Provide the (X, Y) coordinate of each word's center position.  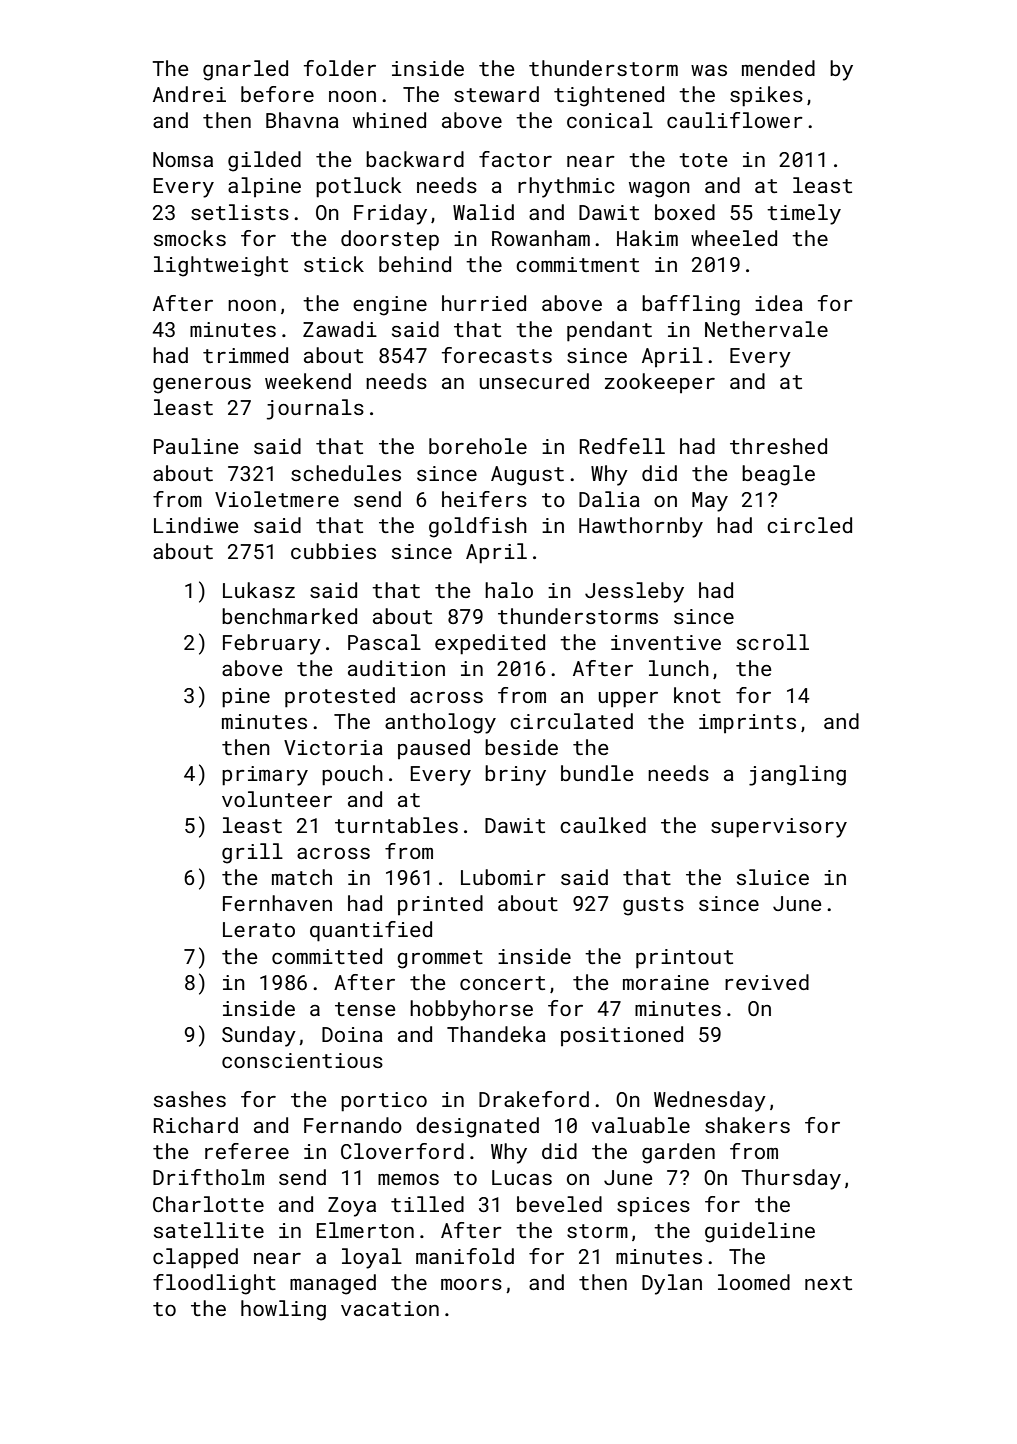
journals (315, 409)
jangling (797, 775)
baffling (691, 305)
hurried (484, 303)
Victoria (333, 747)
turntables (396, 825)
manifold (465, 1256)
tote (703, 160)
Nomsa (183, 159)
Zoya (352, 1207)
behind (415, 264)
